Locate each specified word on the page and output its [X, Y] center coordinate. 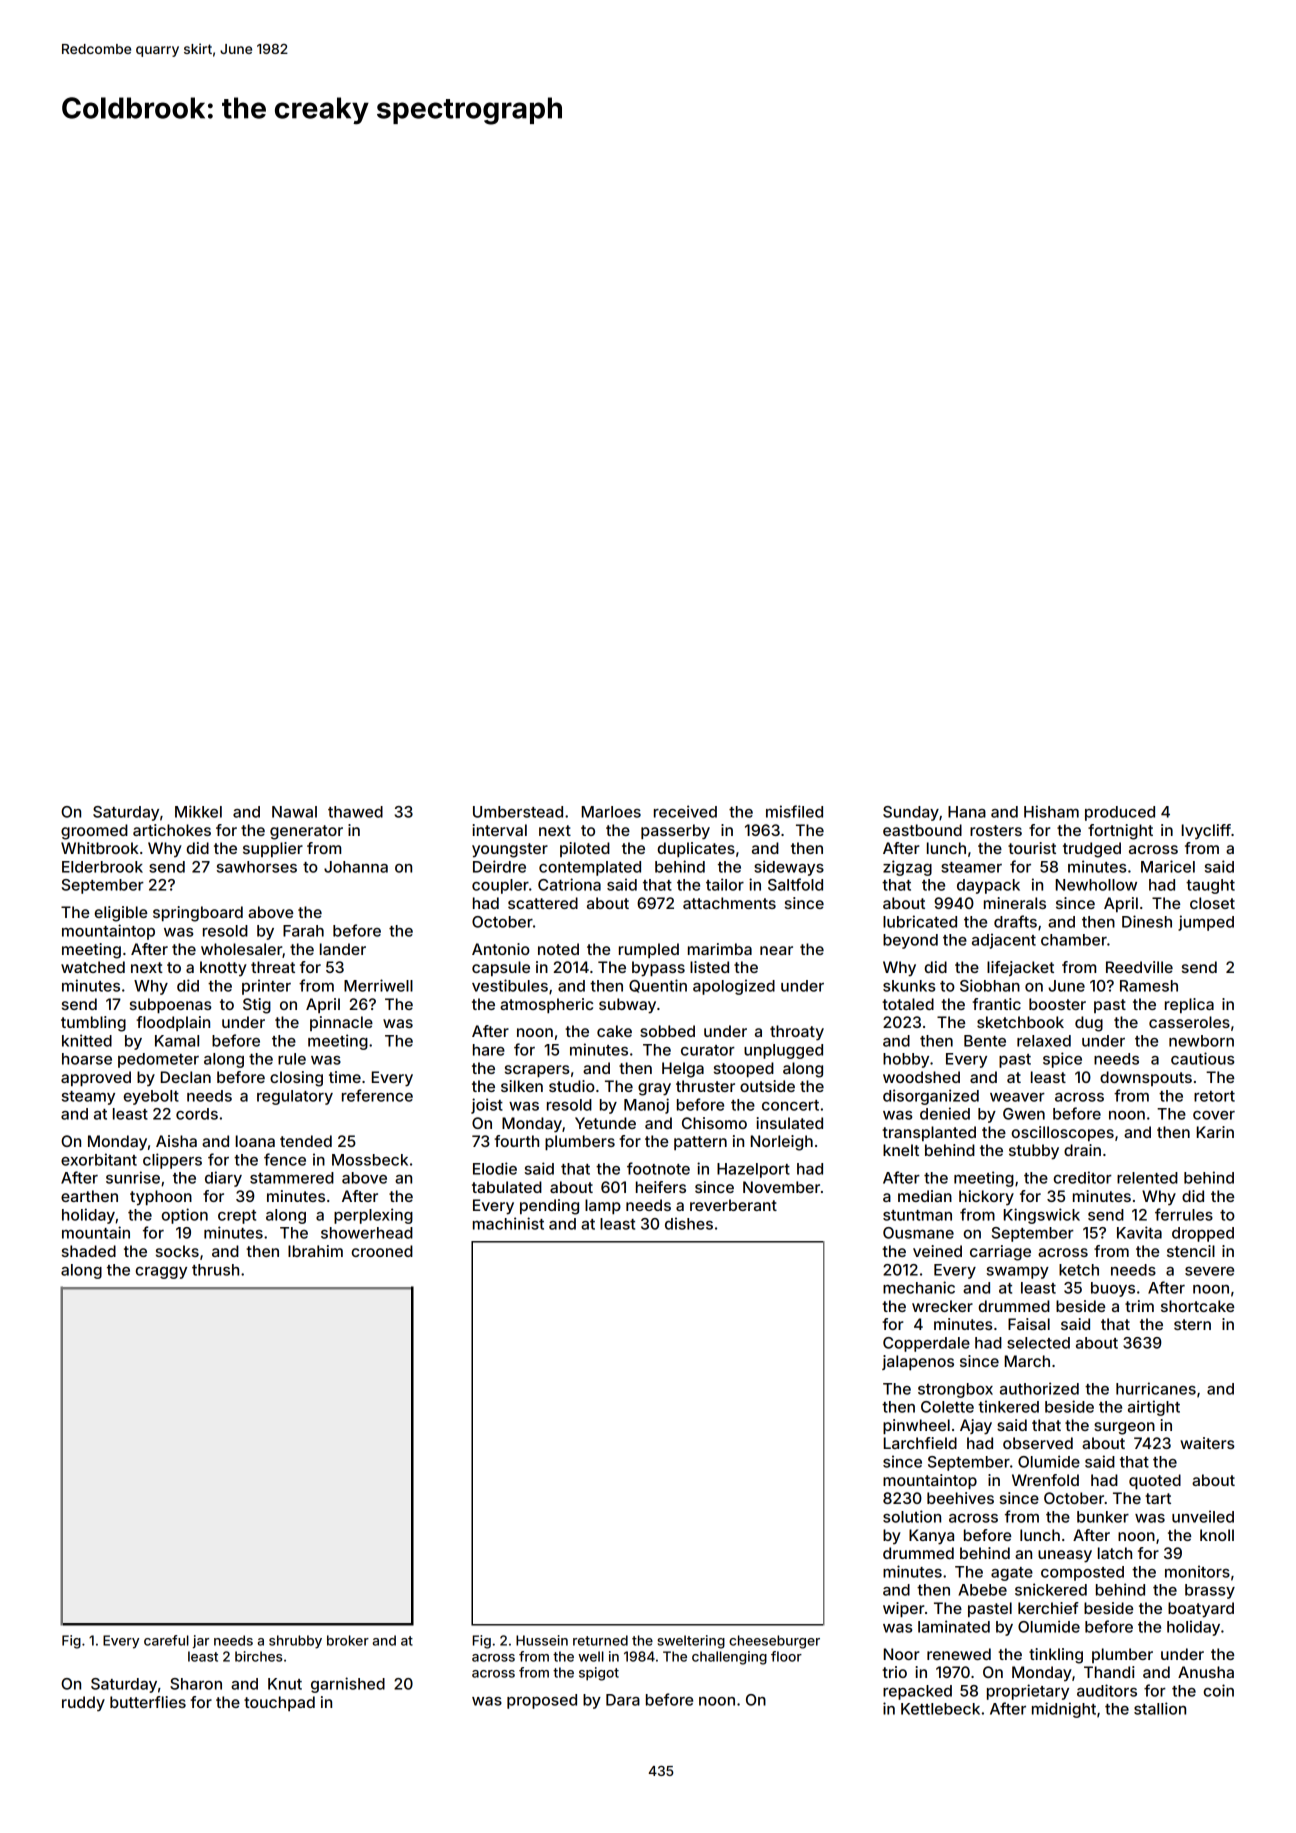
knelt [901, 1150]
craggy [161, 1273]
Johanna [356, 867]
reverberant [733, 1205]
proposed [542, 1701]
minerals [1015, 903]
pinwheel [916, 1426]
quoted [1155, 1481]
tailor [725, 884]
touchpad [279, 1703]
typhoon [161, 1198]
